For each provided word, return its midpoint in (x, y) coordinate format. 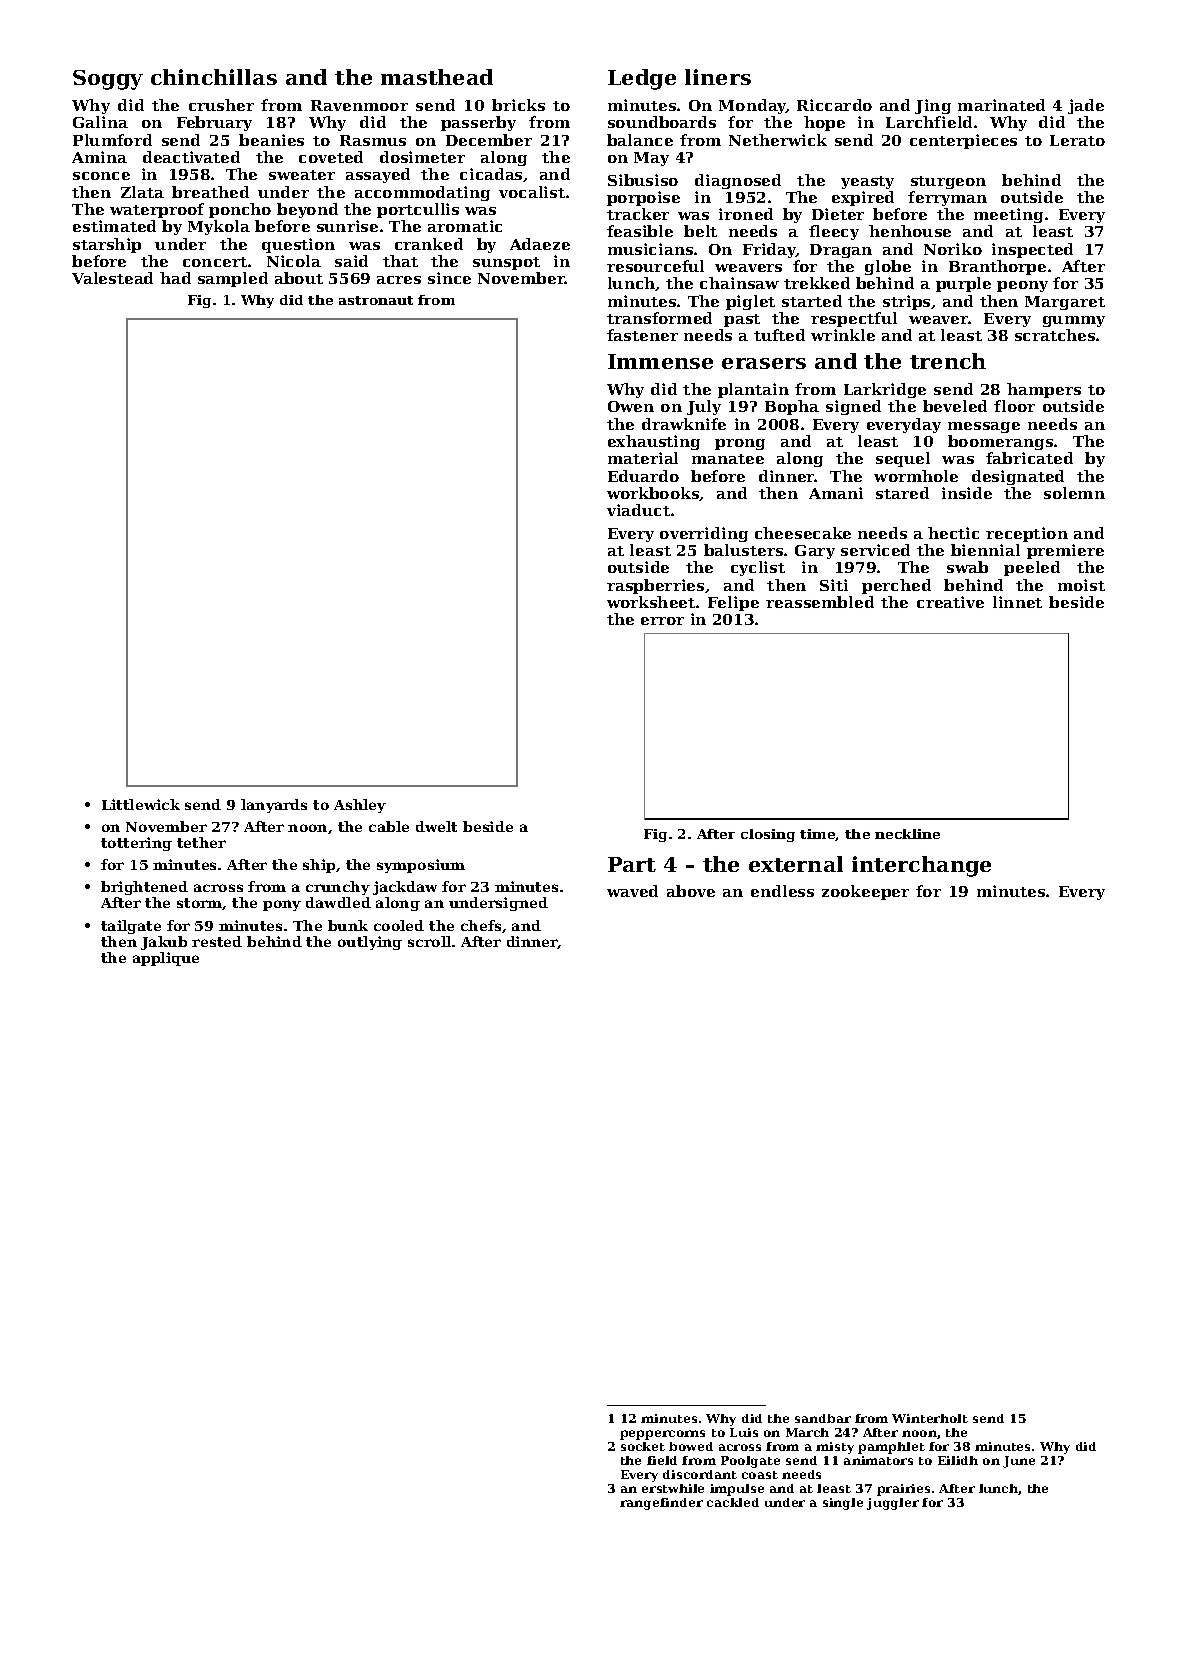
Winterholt (930, 1418)
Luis (744, 1432)
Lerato (1077, 140)
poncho (240, 210)
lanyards (274, 806)
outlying (370, 943)
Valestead (112, 278)
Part (632, 864)
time (818, 835)
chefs (481, 925)
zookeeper (865, 892)
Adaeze (540, 244)
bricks (518, 105)
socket (643, 1446)
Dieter (838, 214)
